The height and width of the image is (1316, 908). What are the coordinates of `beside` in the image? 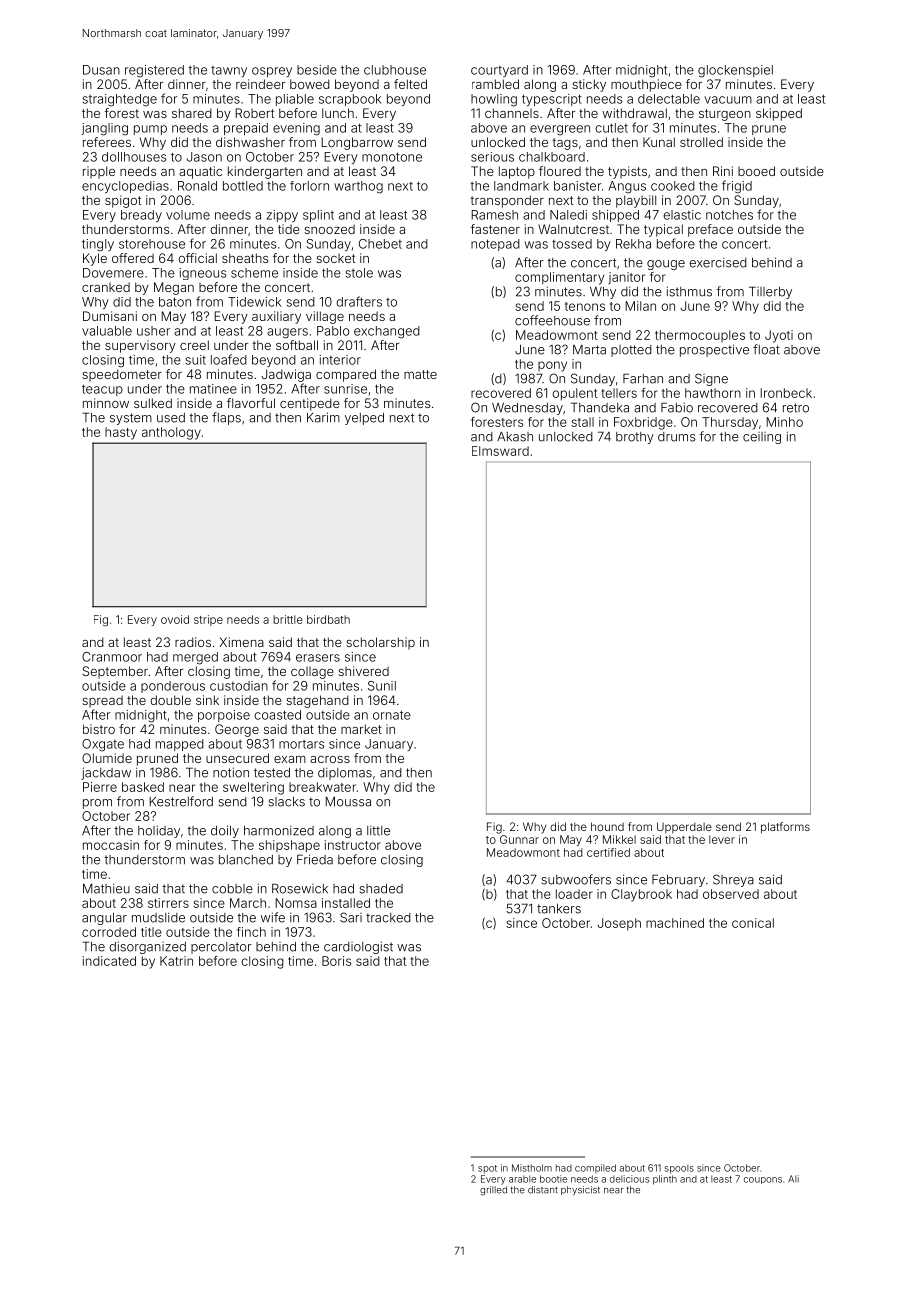 It's located at (317, 70).
